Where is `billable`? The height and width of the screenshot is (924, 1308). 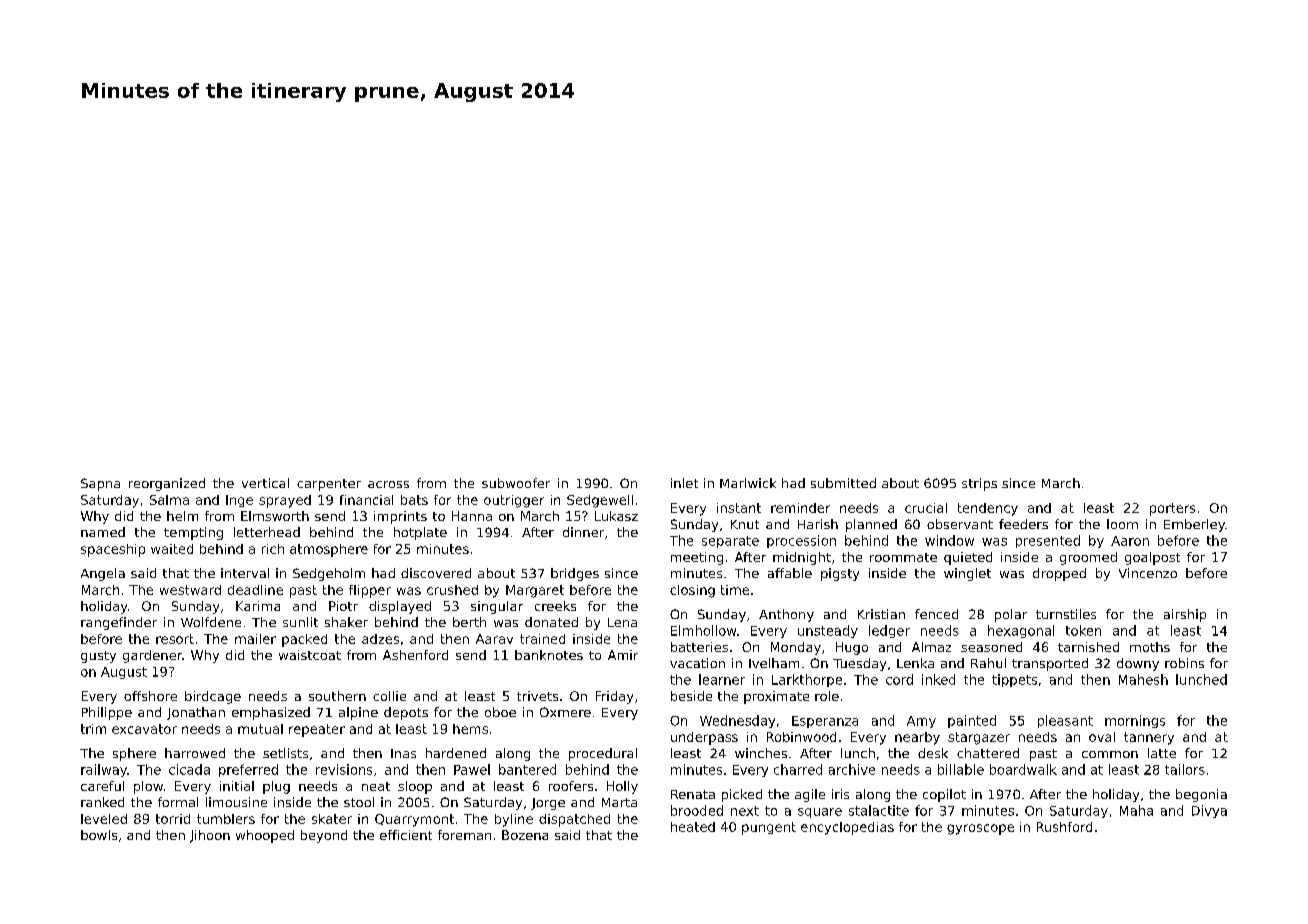
billable is located at coordinates (961, 769).
